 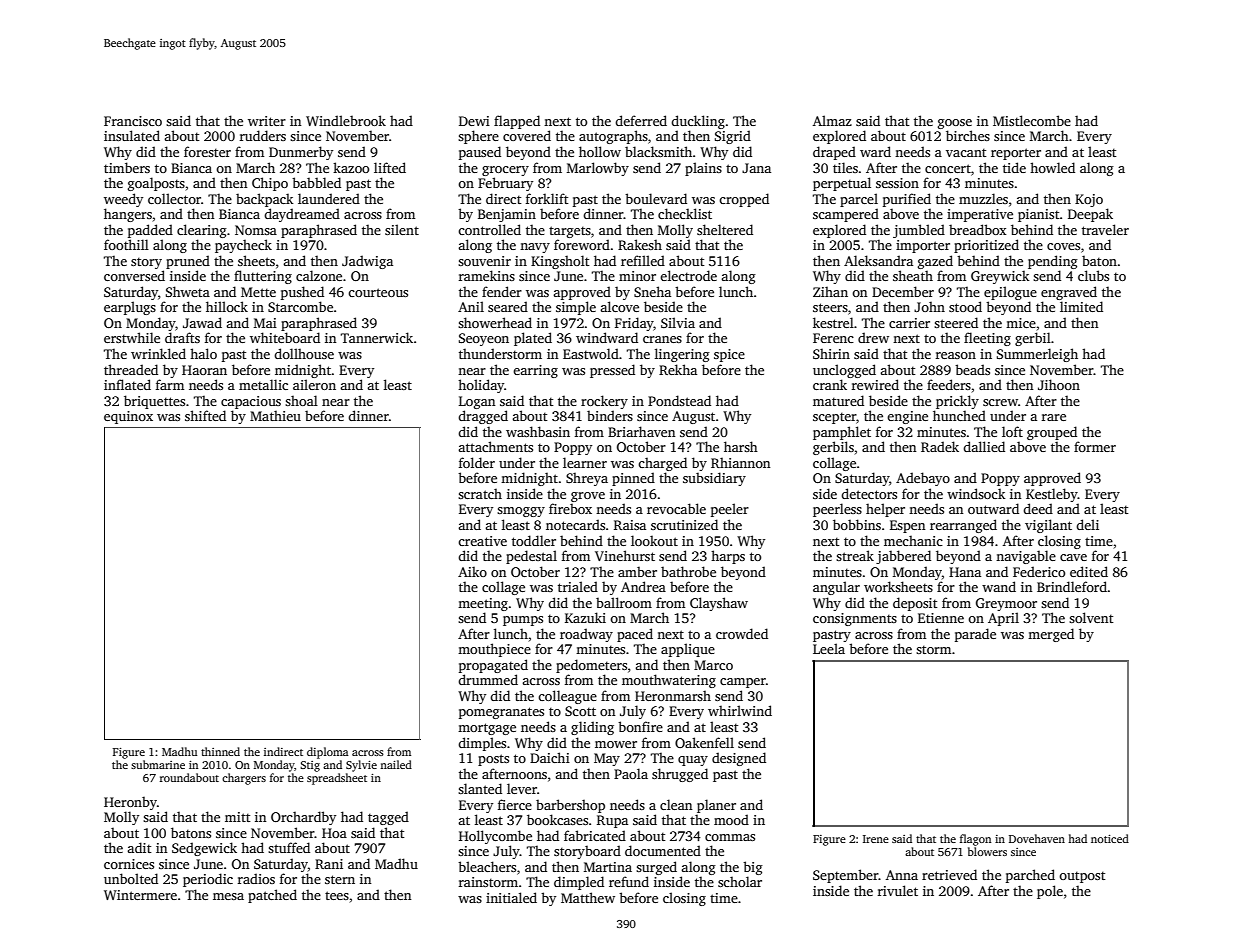 What do you see at coordinates (972, 369) in the screenshot?
I see `beads` at bounding box center [972, 369].
